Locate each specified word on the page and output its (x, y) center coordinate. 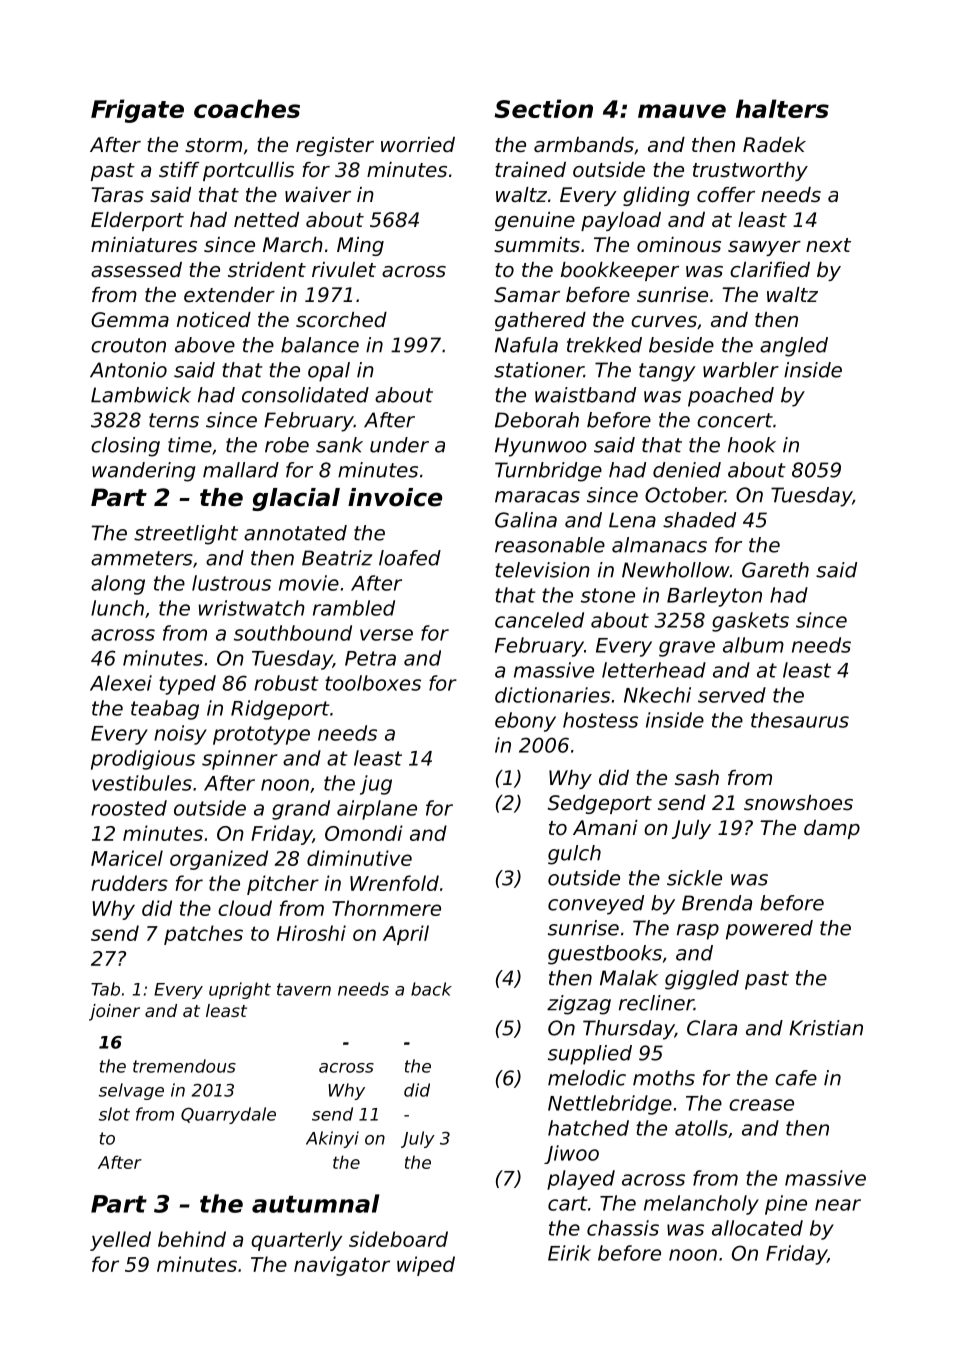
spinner (240, 760)
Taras (117, 195)
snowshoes (798, 803)
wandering (144, 472)
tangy (667, 372)
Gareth (775, 570)
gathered (540, 321)
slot (114, 1114)
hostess (600, 720)
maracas (537, 497)
